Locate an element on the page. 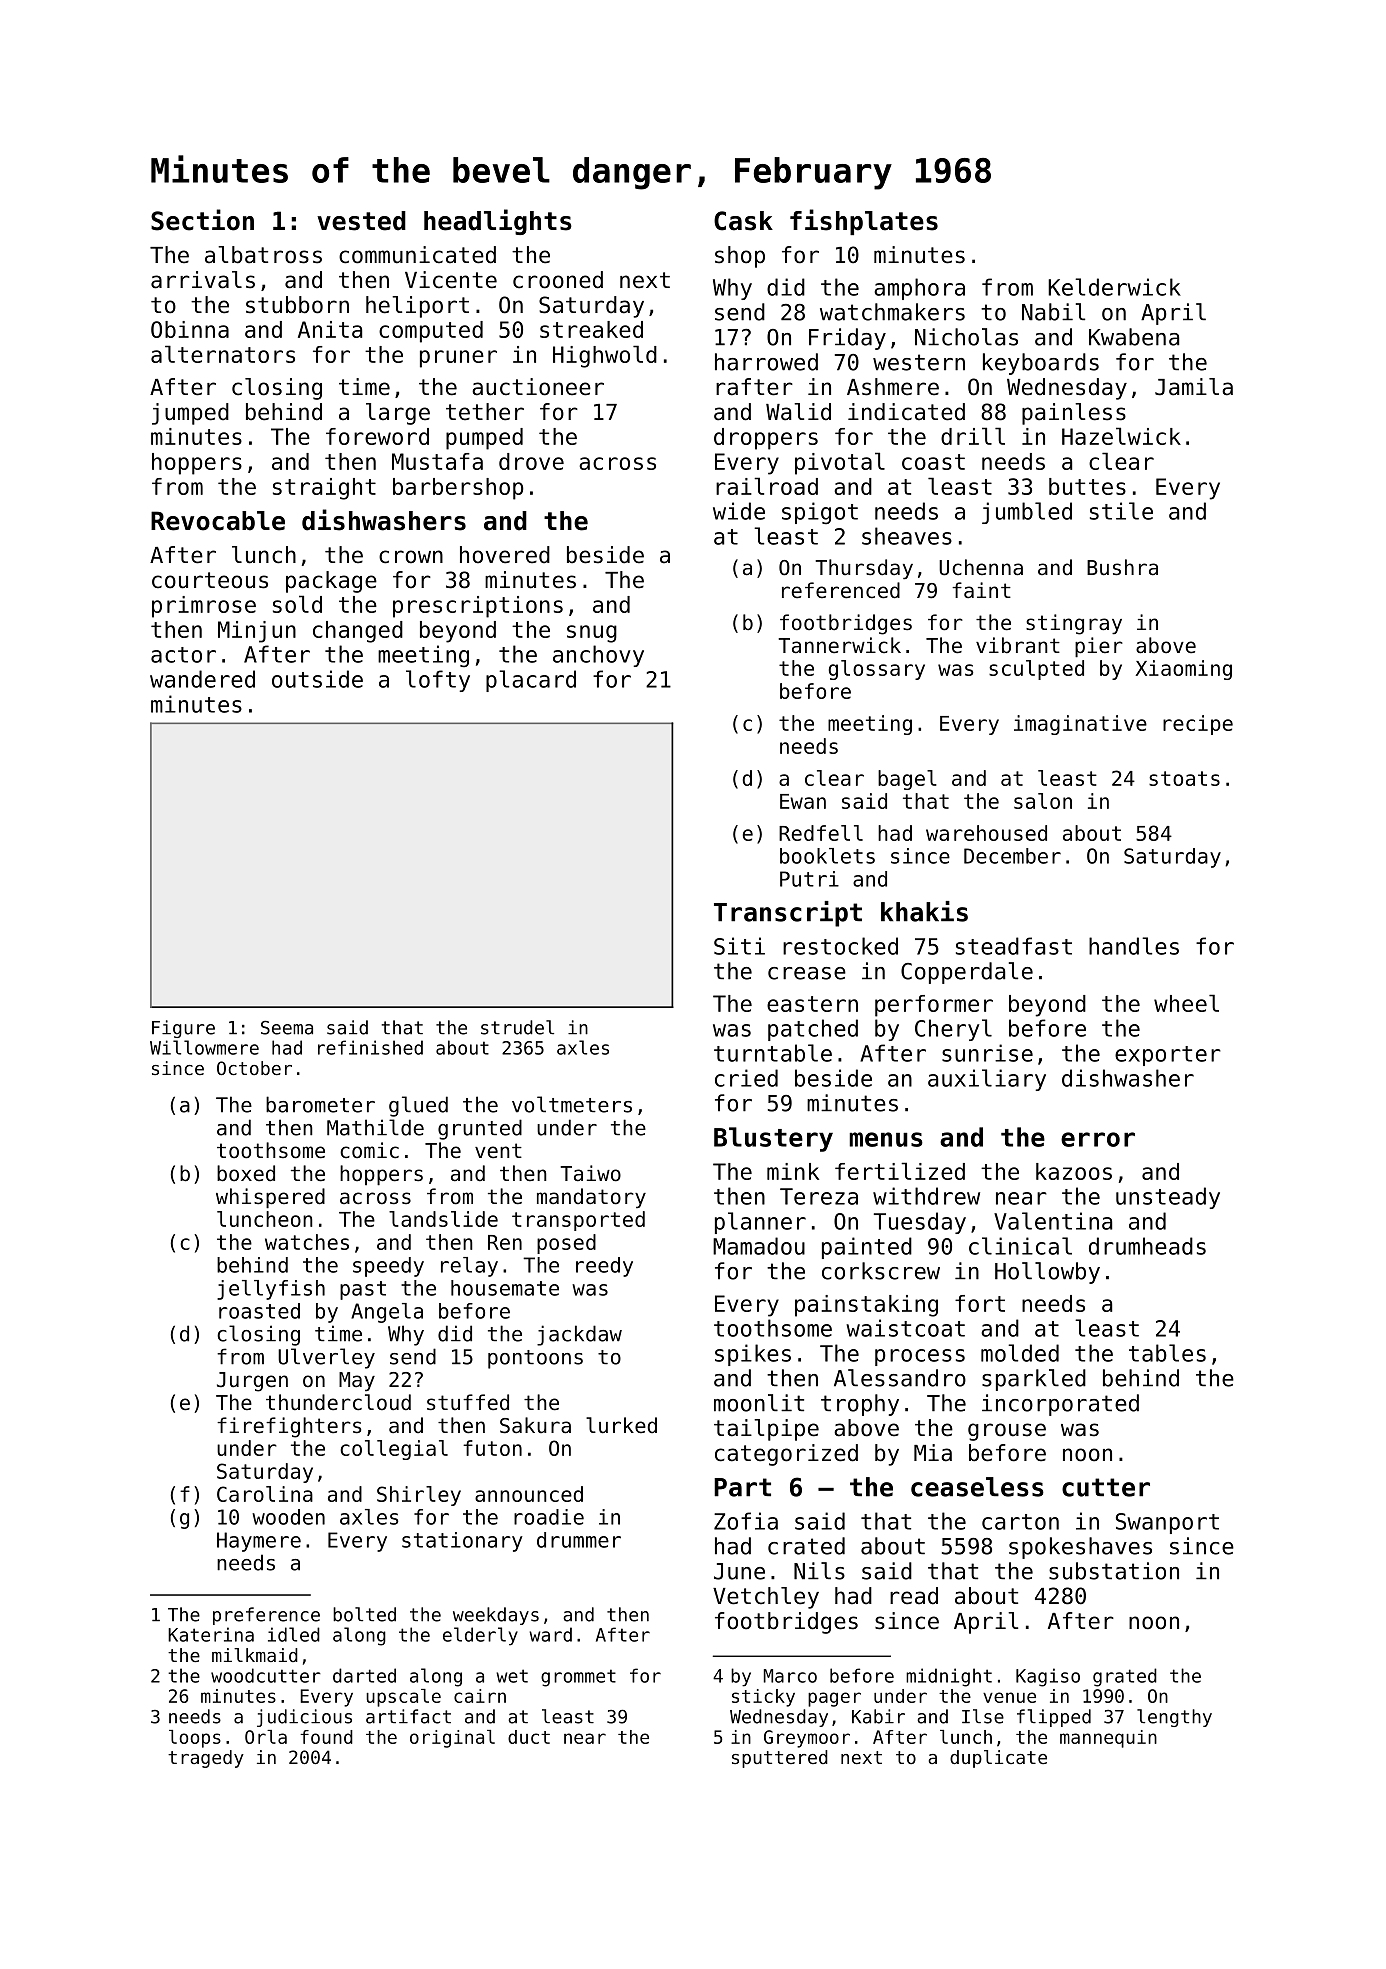  boxed is located at coordinates (246, 1173).
